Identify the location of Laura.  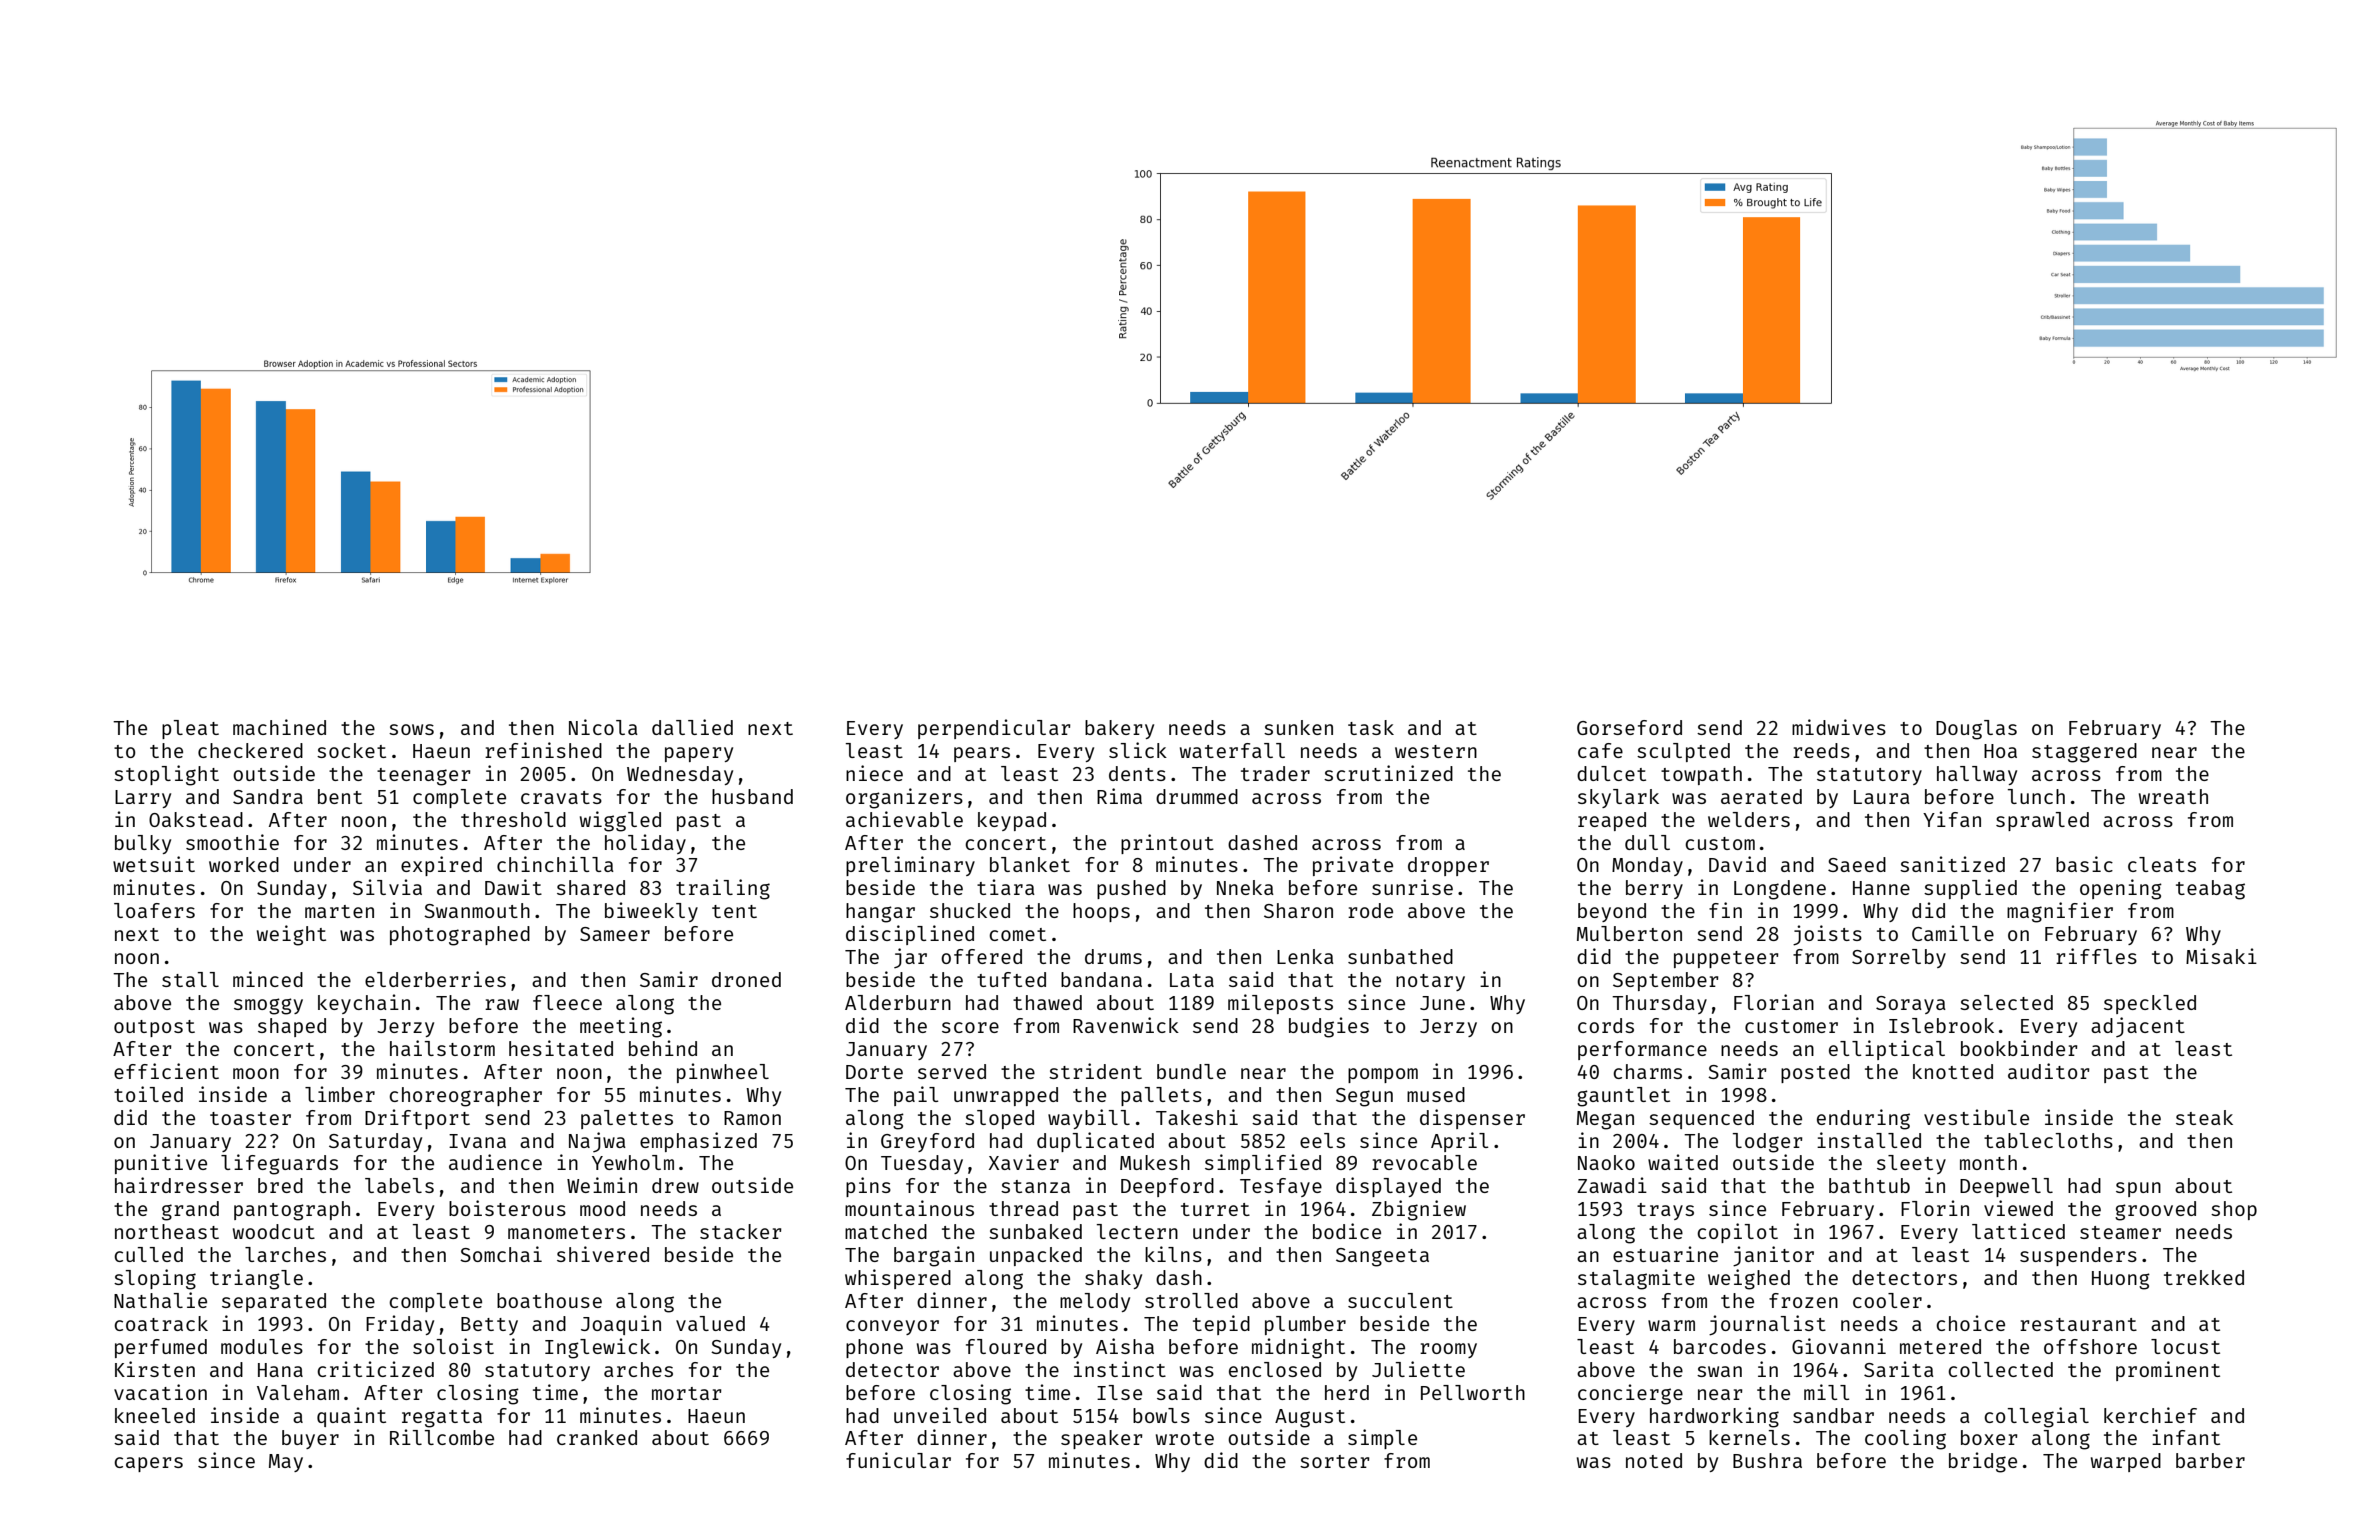
(1882, 797).
